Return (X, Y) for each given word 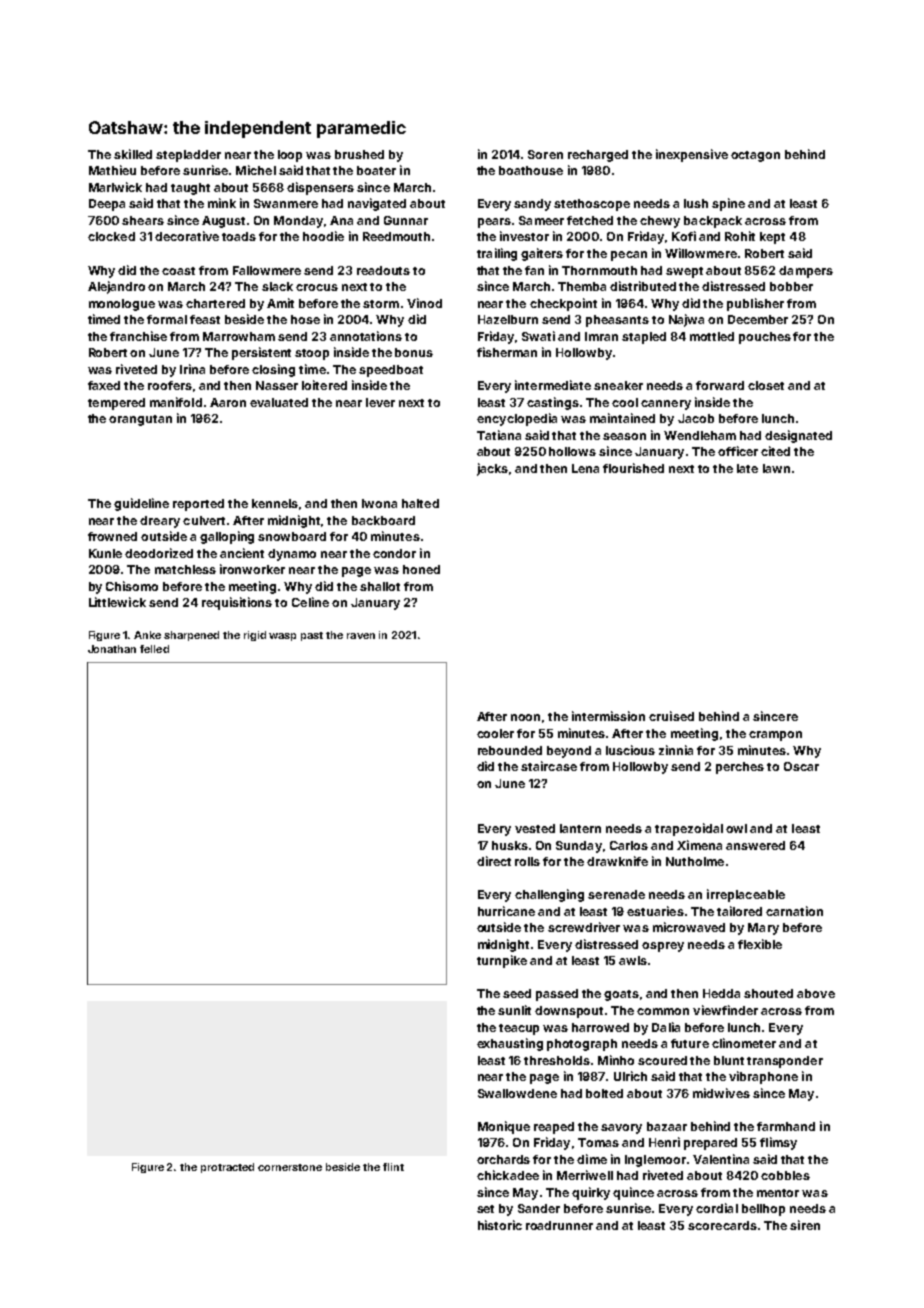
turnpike (502, 961)
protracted (227, 1168)
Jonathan (112, 649)
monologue (122, 305)
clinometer (744, 1043)
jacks (492, 469)
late (747, 468)
